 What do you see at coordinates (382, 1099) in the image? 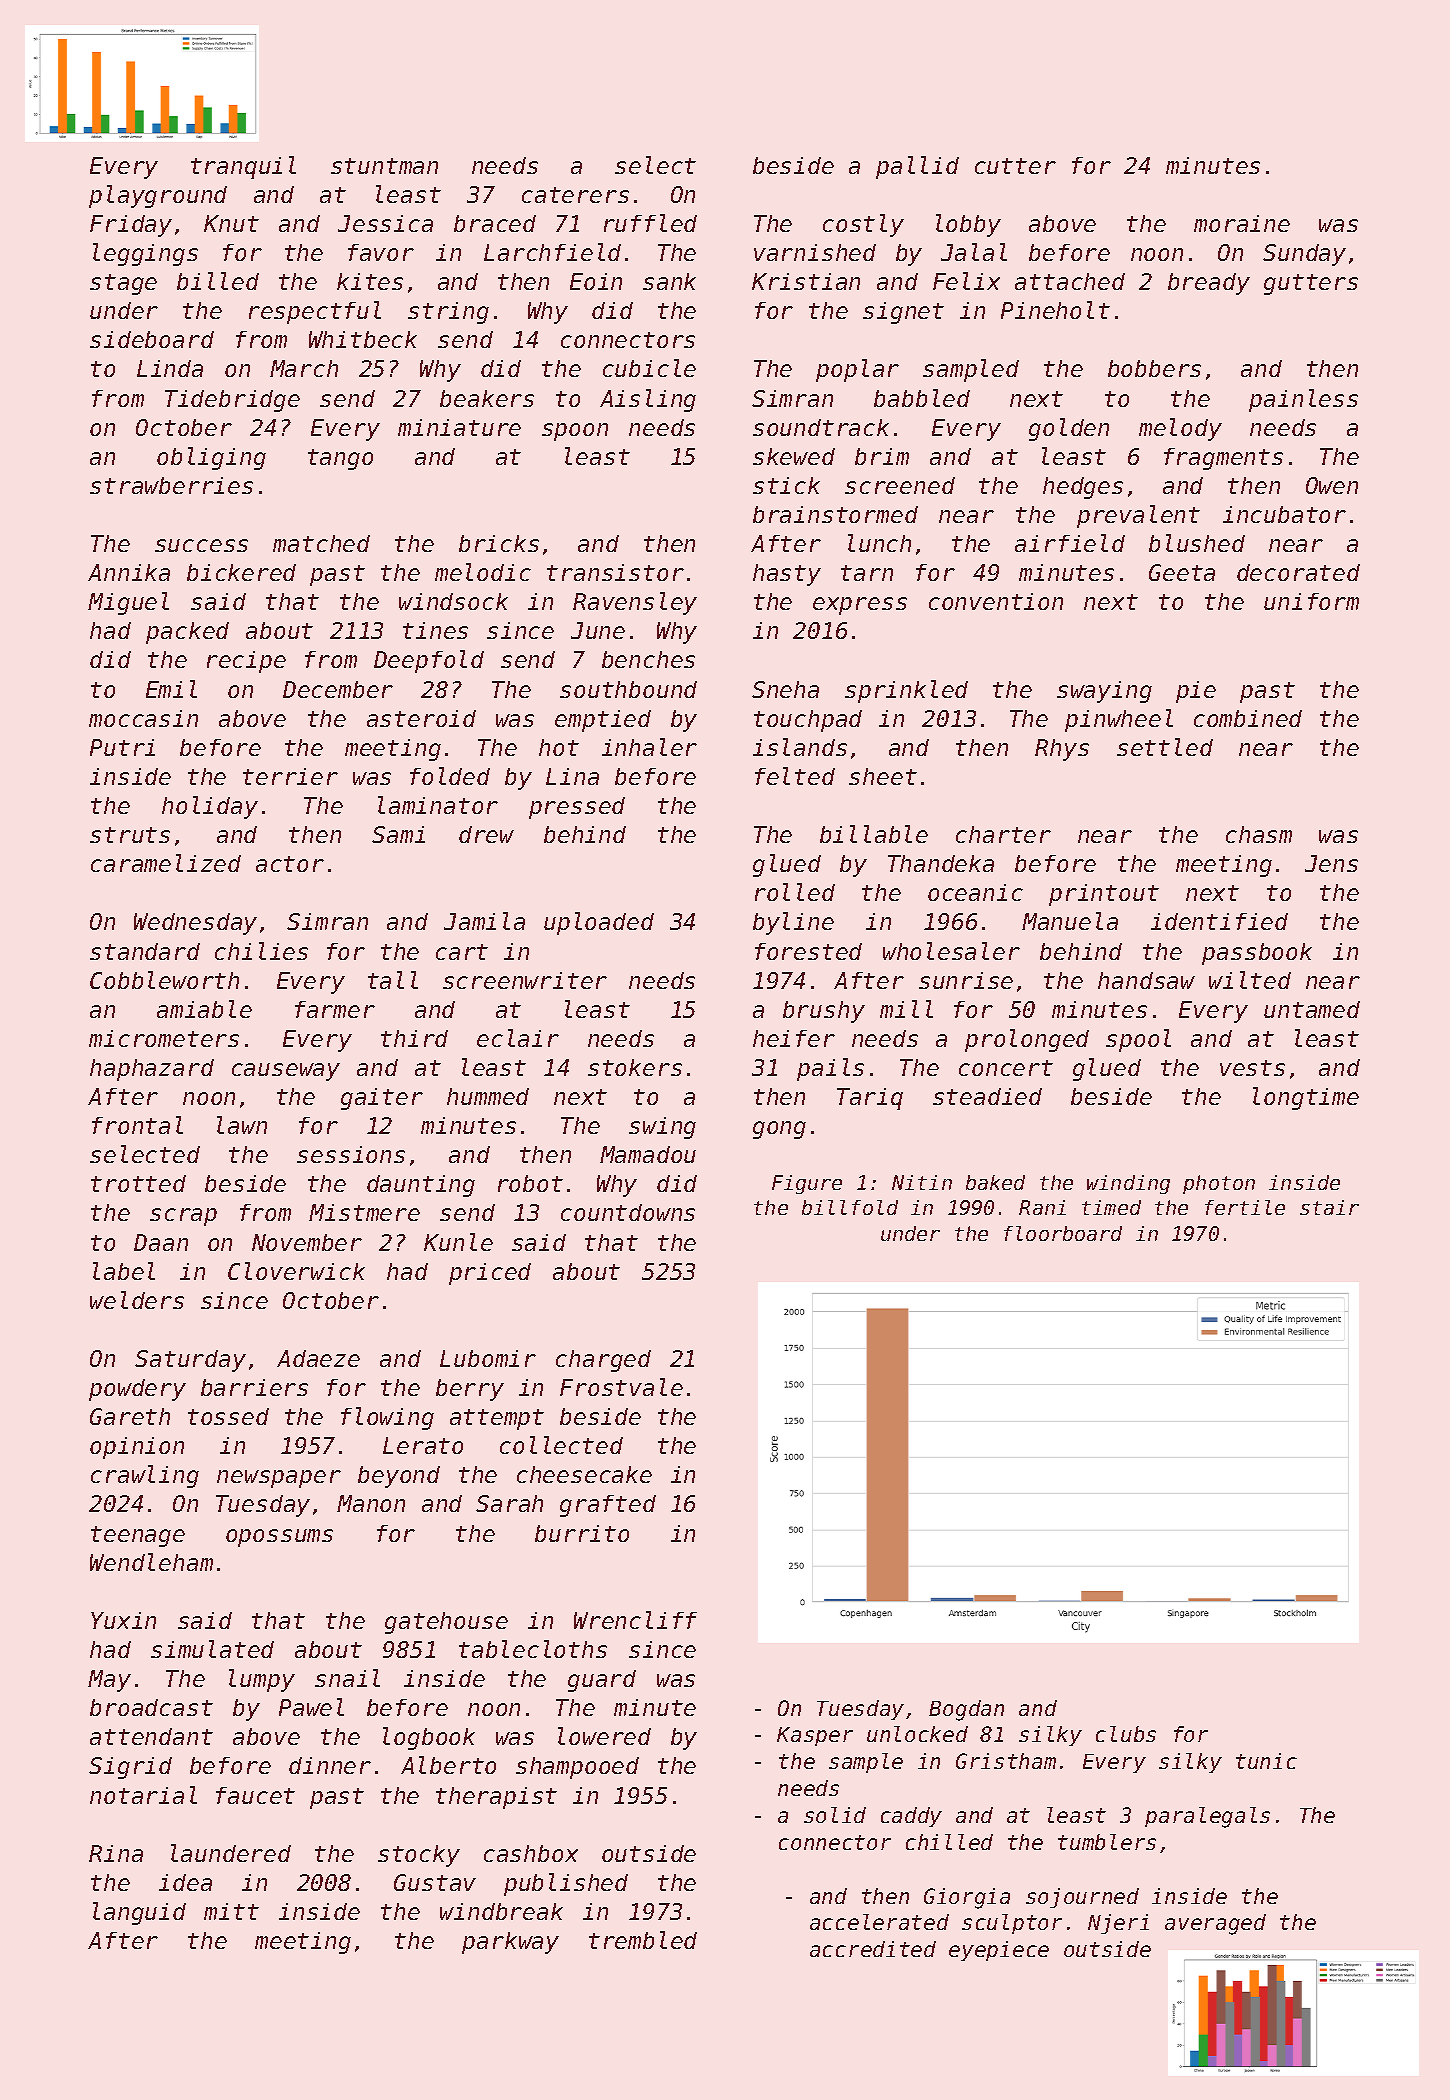
I see `gaiter` at bounding box center [382, 1099].
